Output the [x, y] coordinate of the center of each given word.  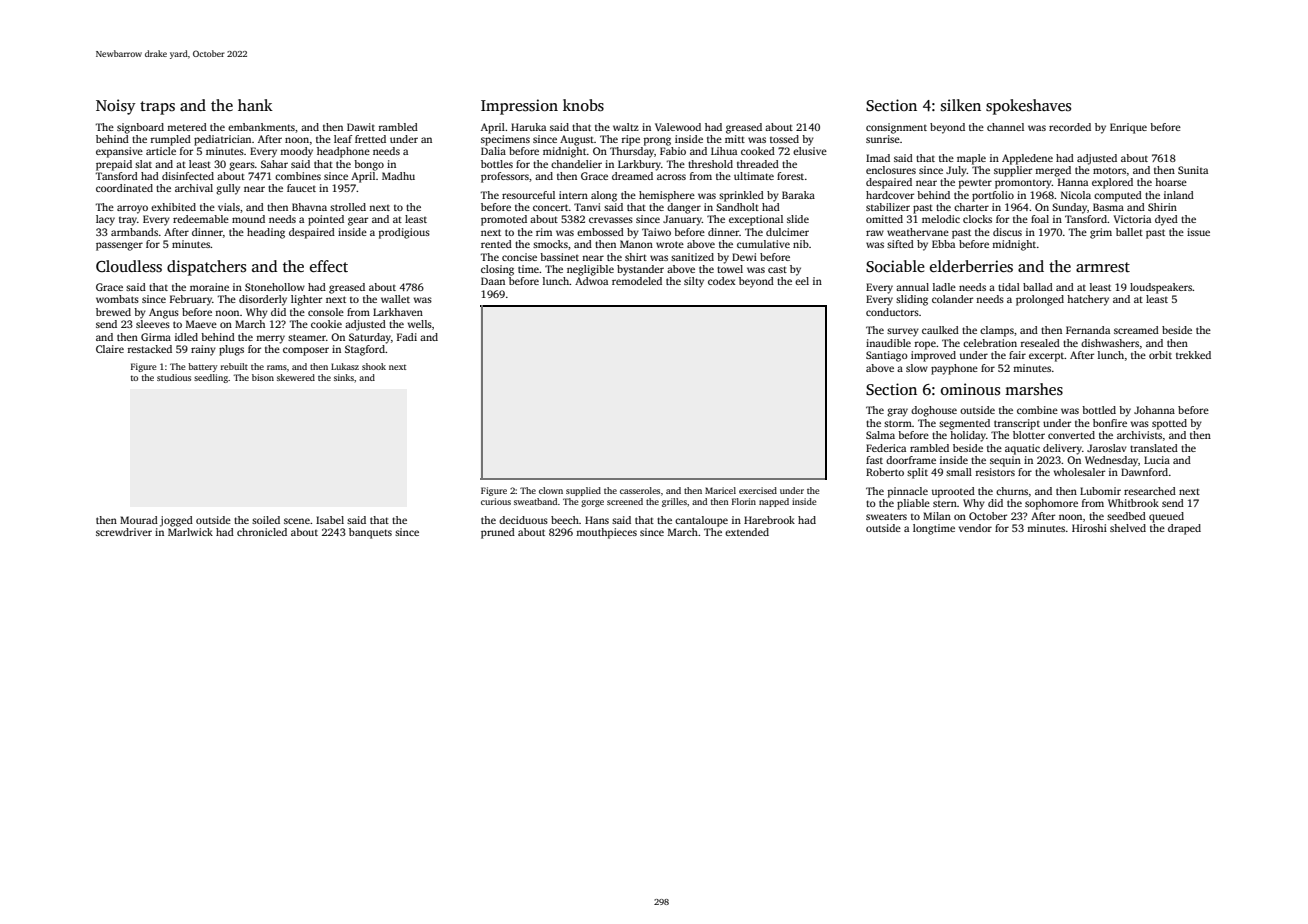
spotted [1169, 424]
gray [897, 412]
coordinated [124, 188]
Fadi [407, 337]
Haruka [528, 127]
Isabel [330, 520]
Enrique [1128, 128]
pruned [498, 533]
